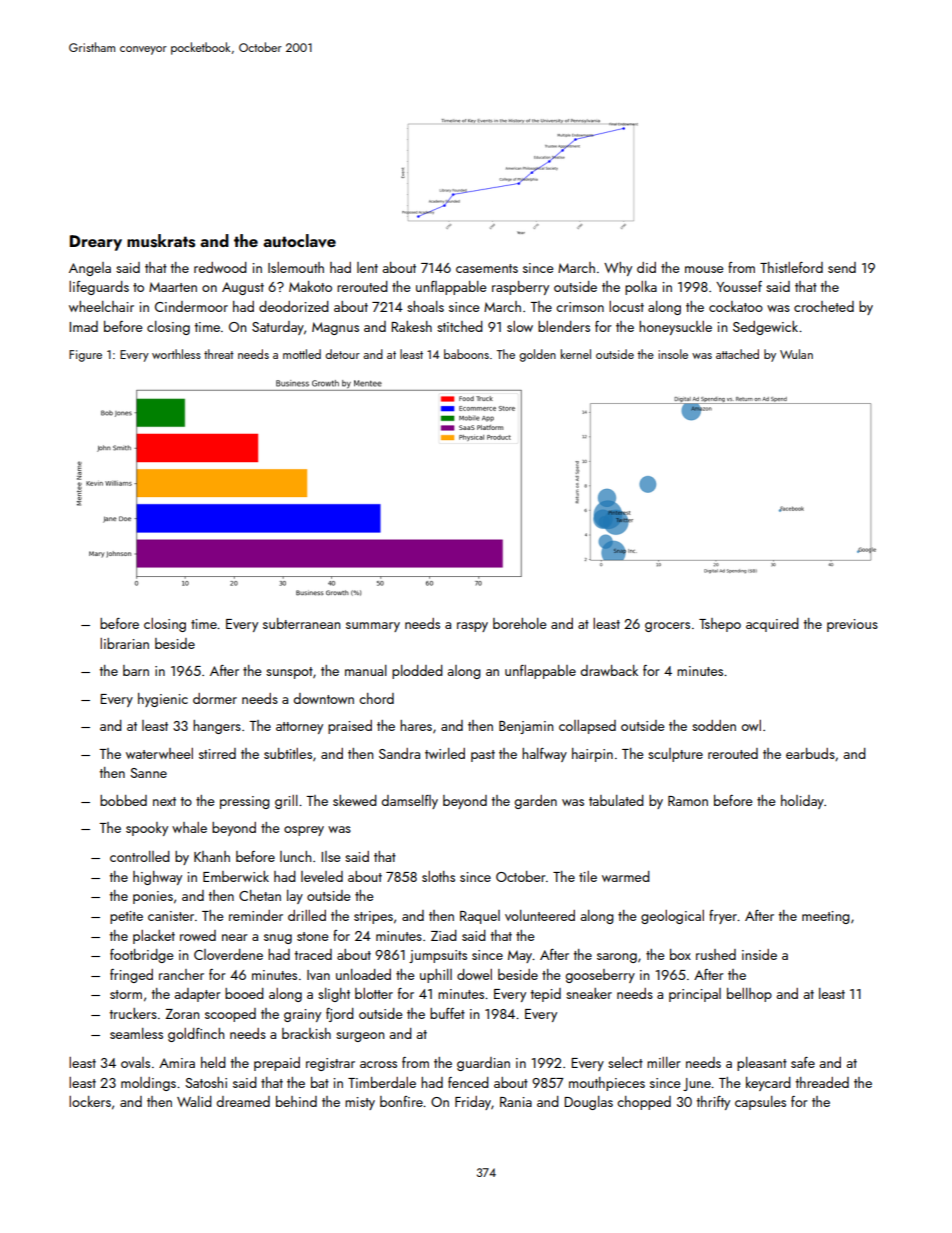 The width and height of the screenshot is (952, 1233). What do you see at coordinates (198, 935) in the screenshot?
I see `rowed` at bounding box center [198, 935].
